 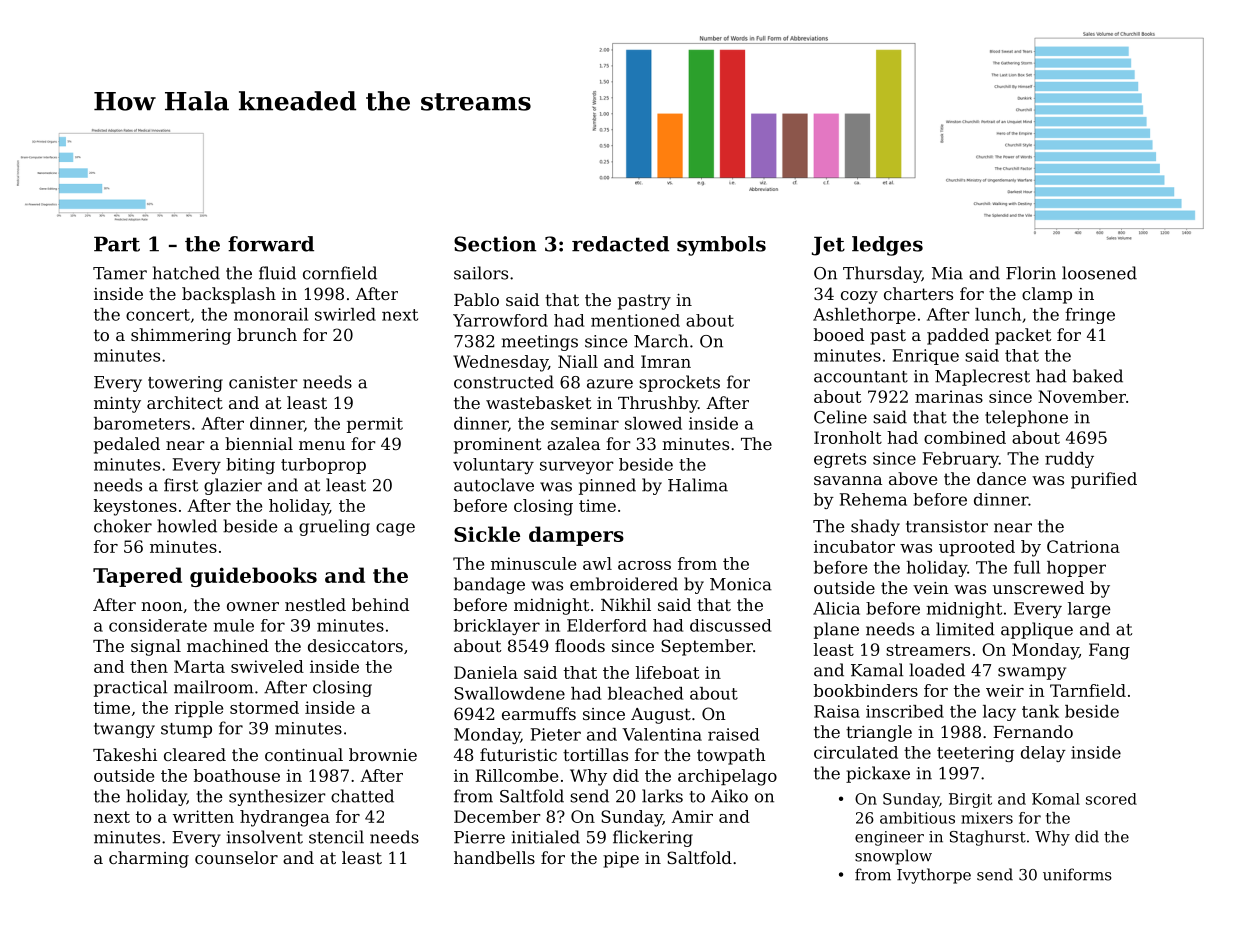 What do you see at coordinates (187, 526) in the screenshot?
I see `howled` at bounding box center [187, 526].
